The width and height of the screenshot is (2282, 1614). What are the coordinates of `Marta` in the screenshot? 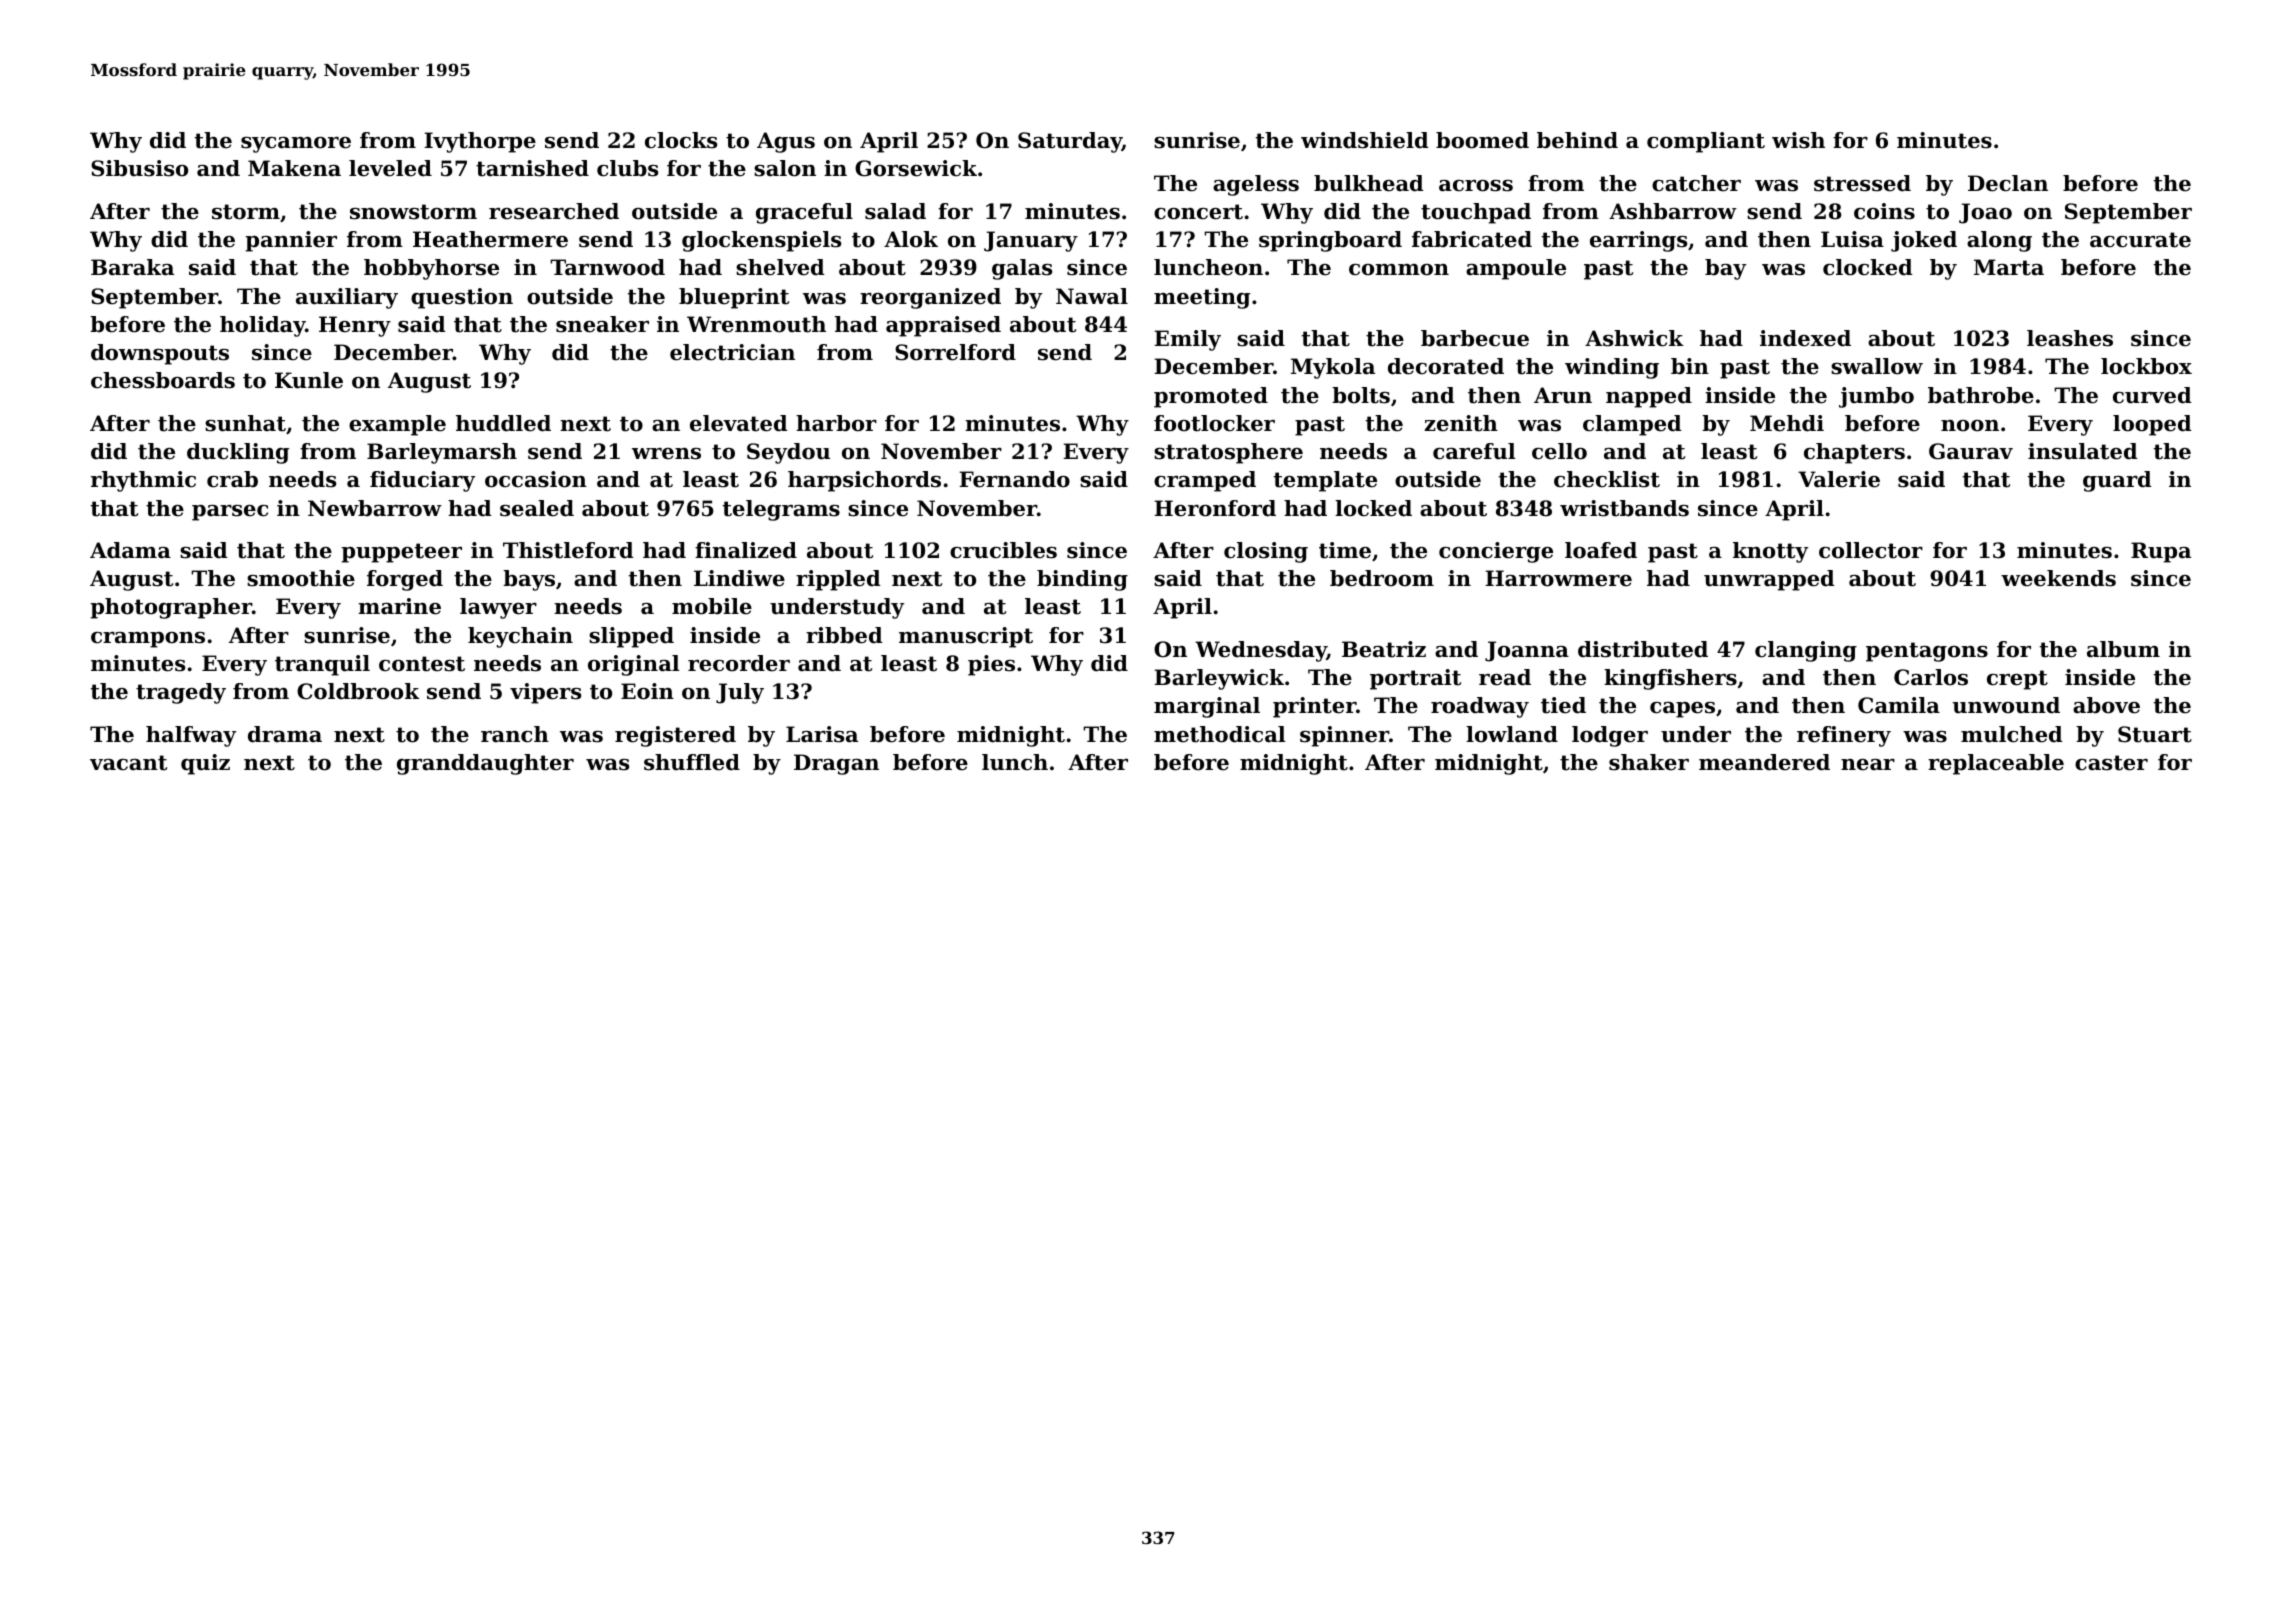 It's located at (2009, 267).
